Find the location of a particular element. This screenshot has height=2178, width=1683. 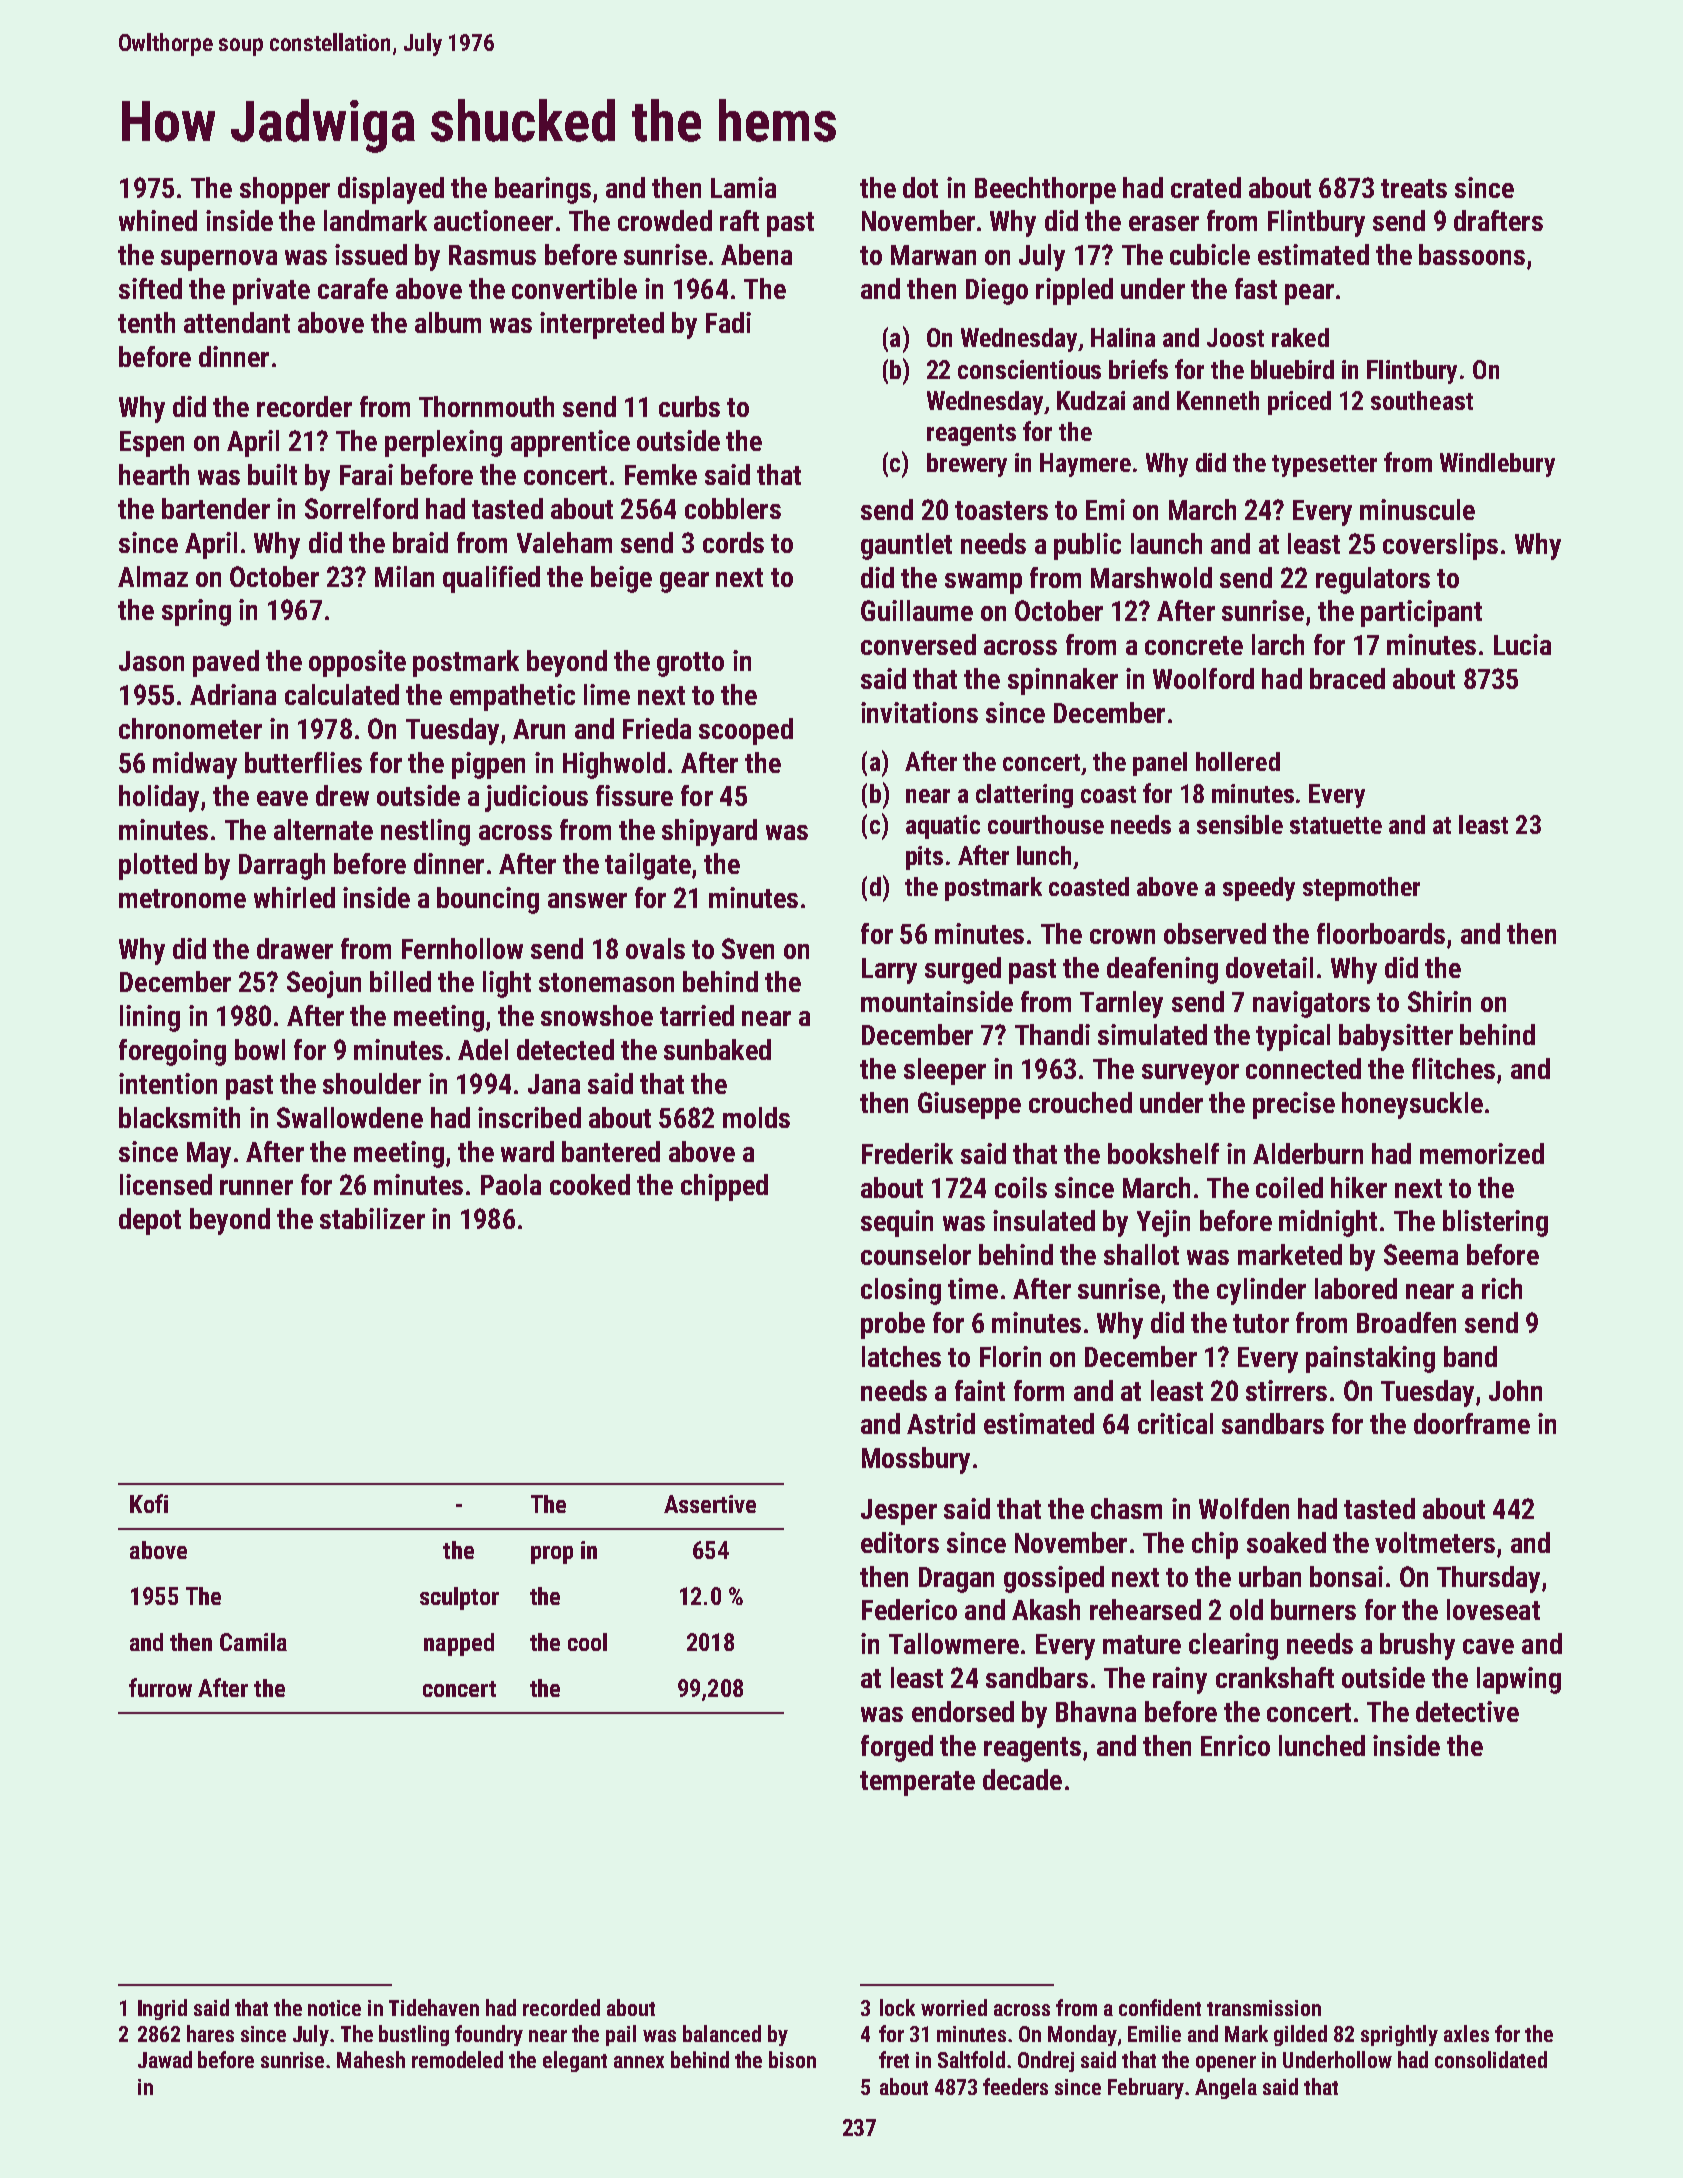

Angela is located at coordinates (1226, 2088).
